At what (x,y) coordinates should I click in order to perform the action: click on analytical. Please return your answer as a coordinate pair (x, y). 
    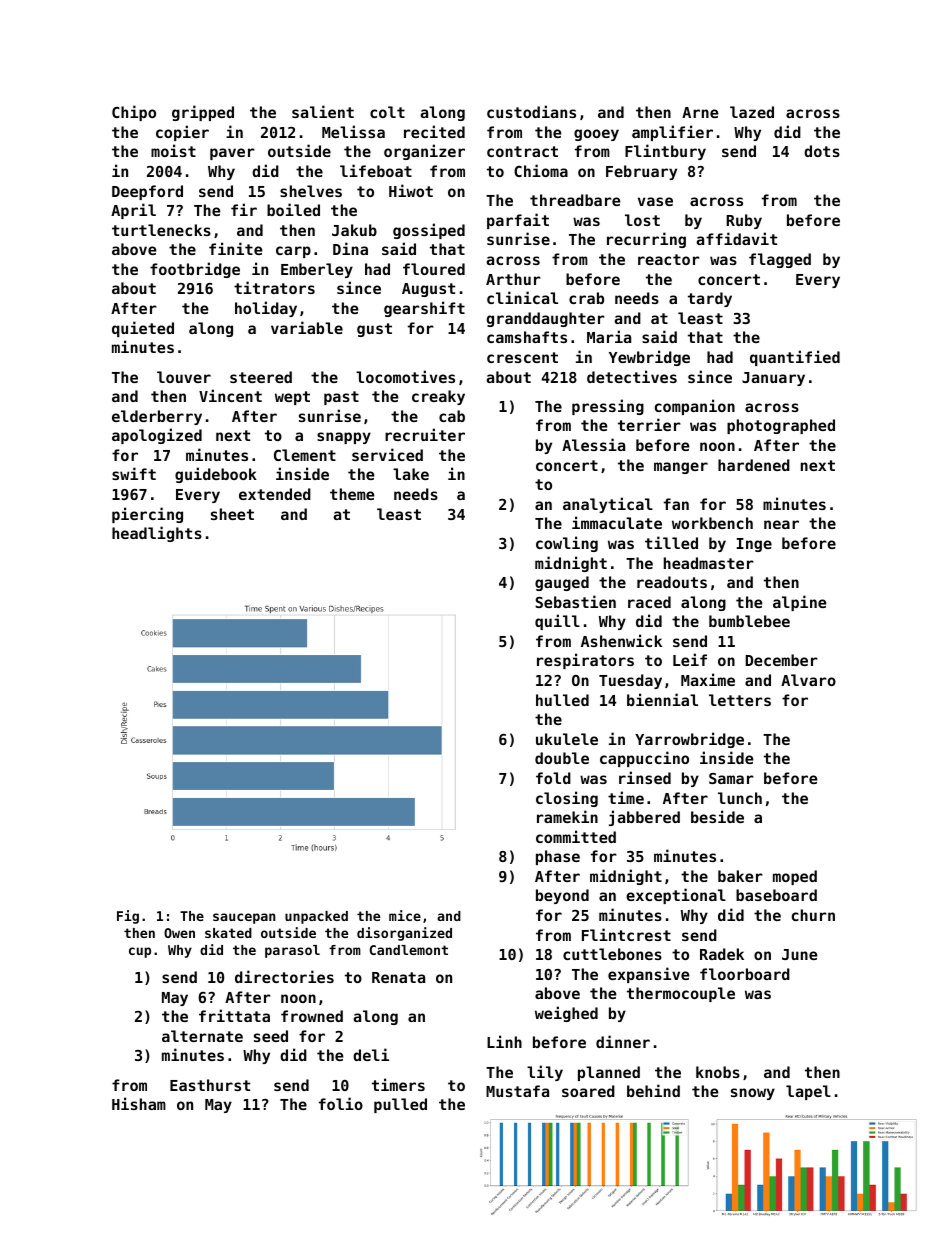
    Looking at the image, I should click on (608, 505).
